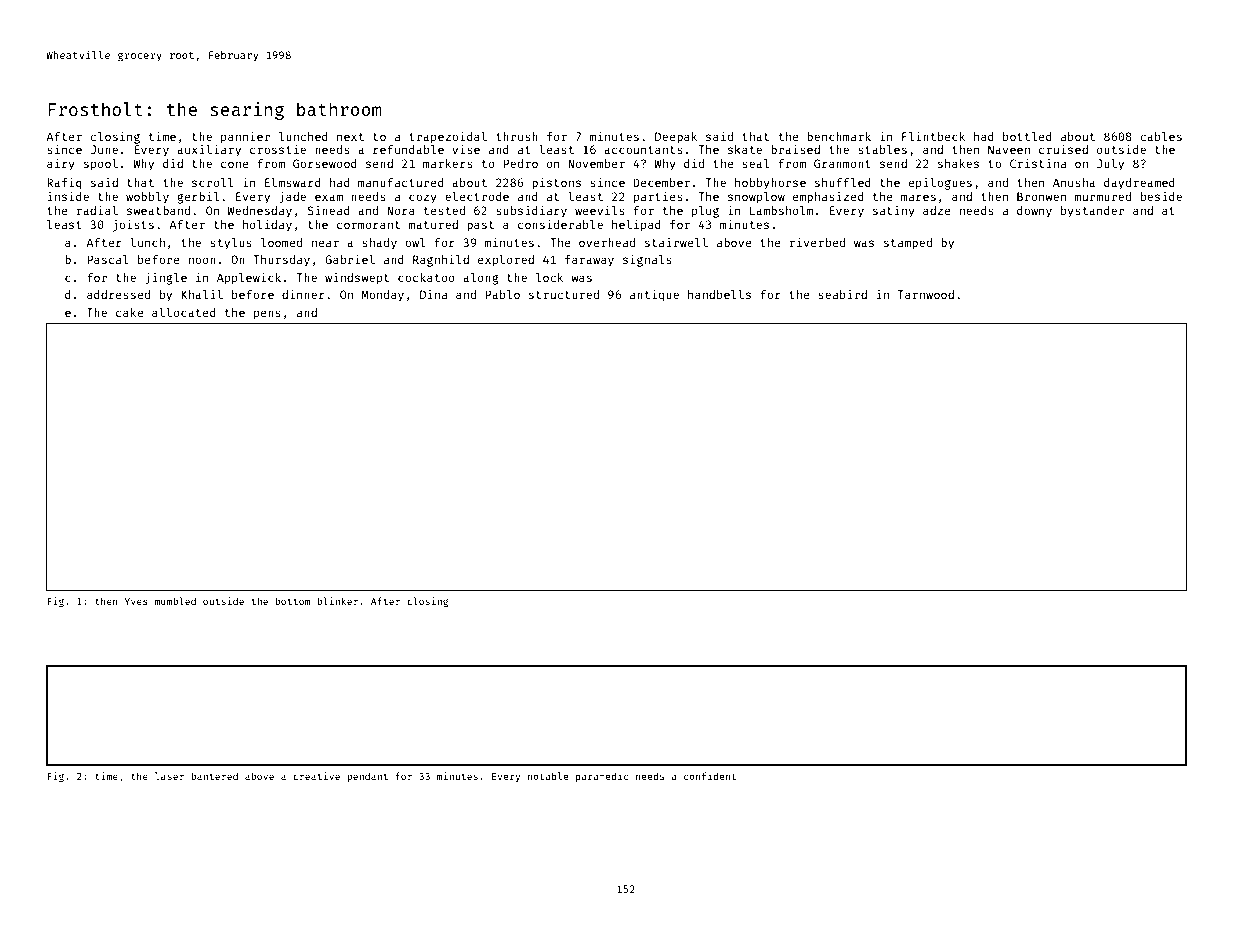  I want to click on confident, so click(710, 776).
